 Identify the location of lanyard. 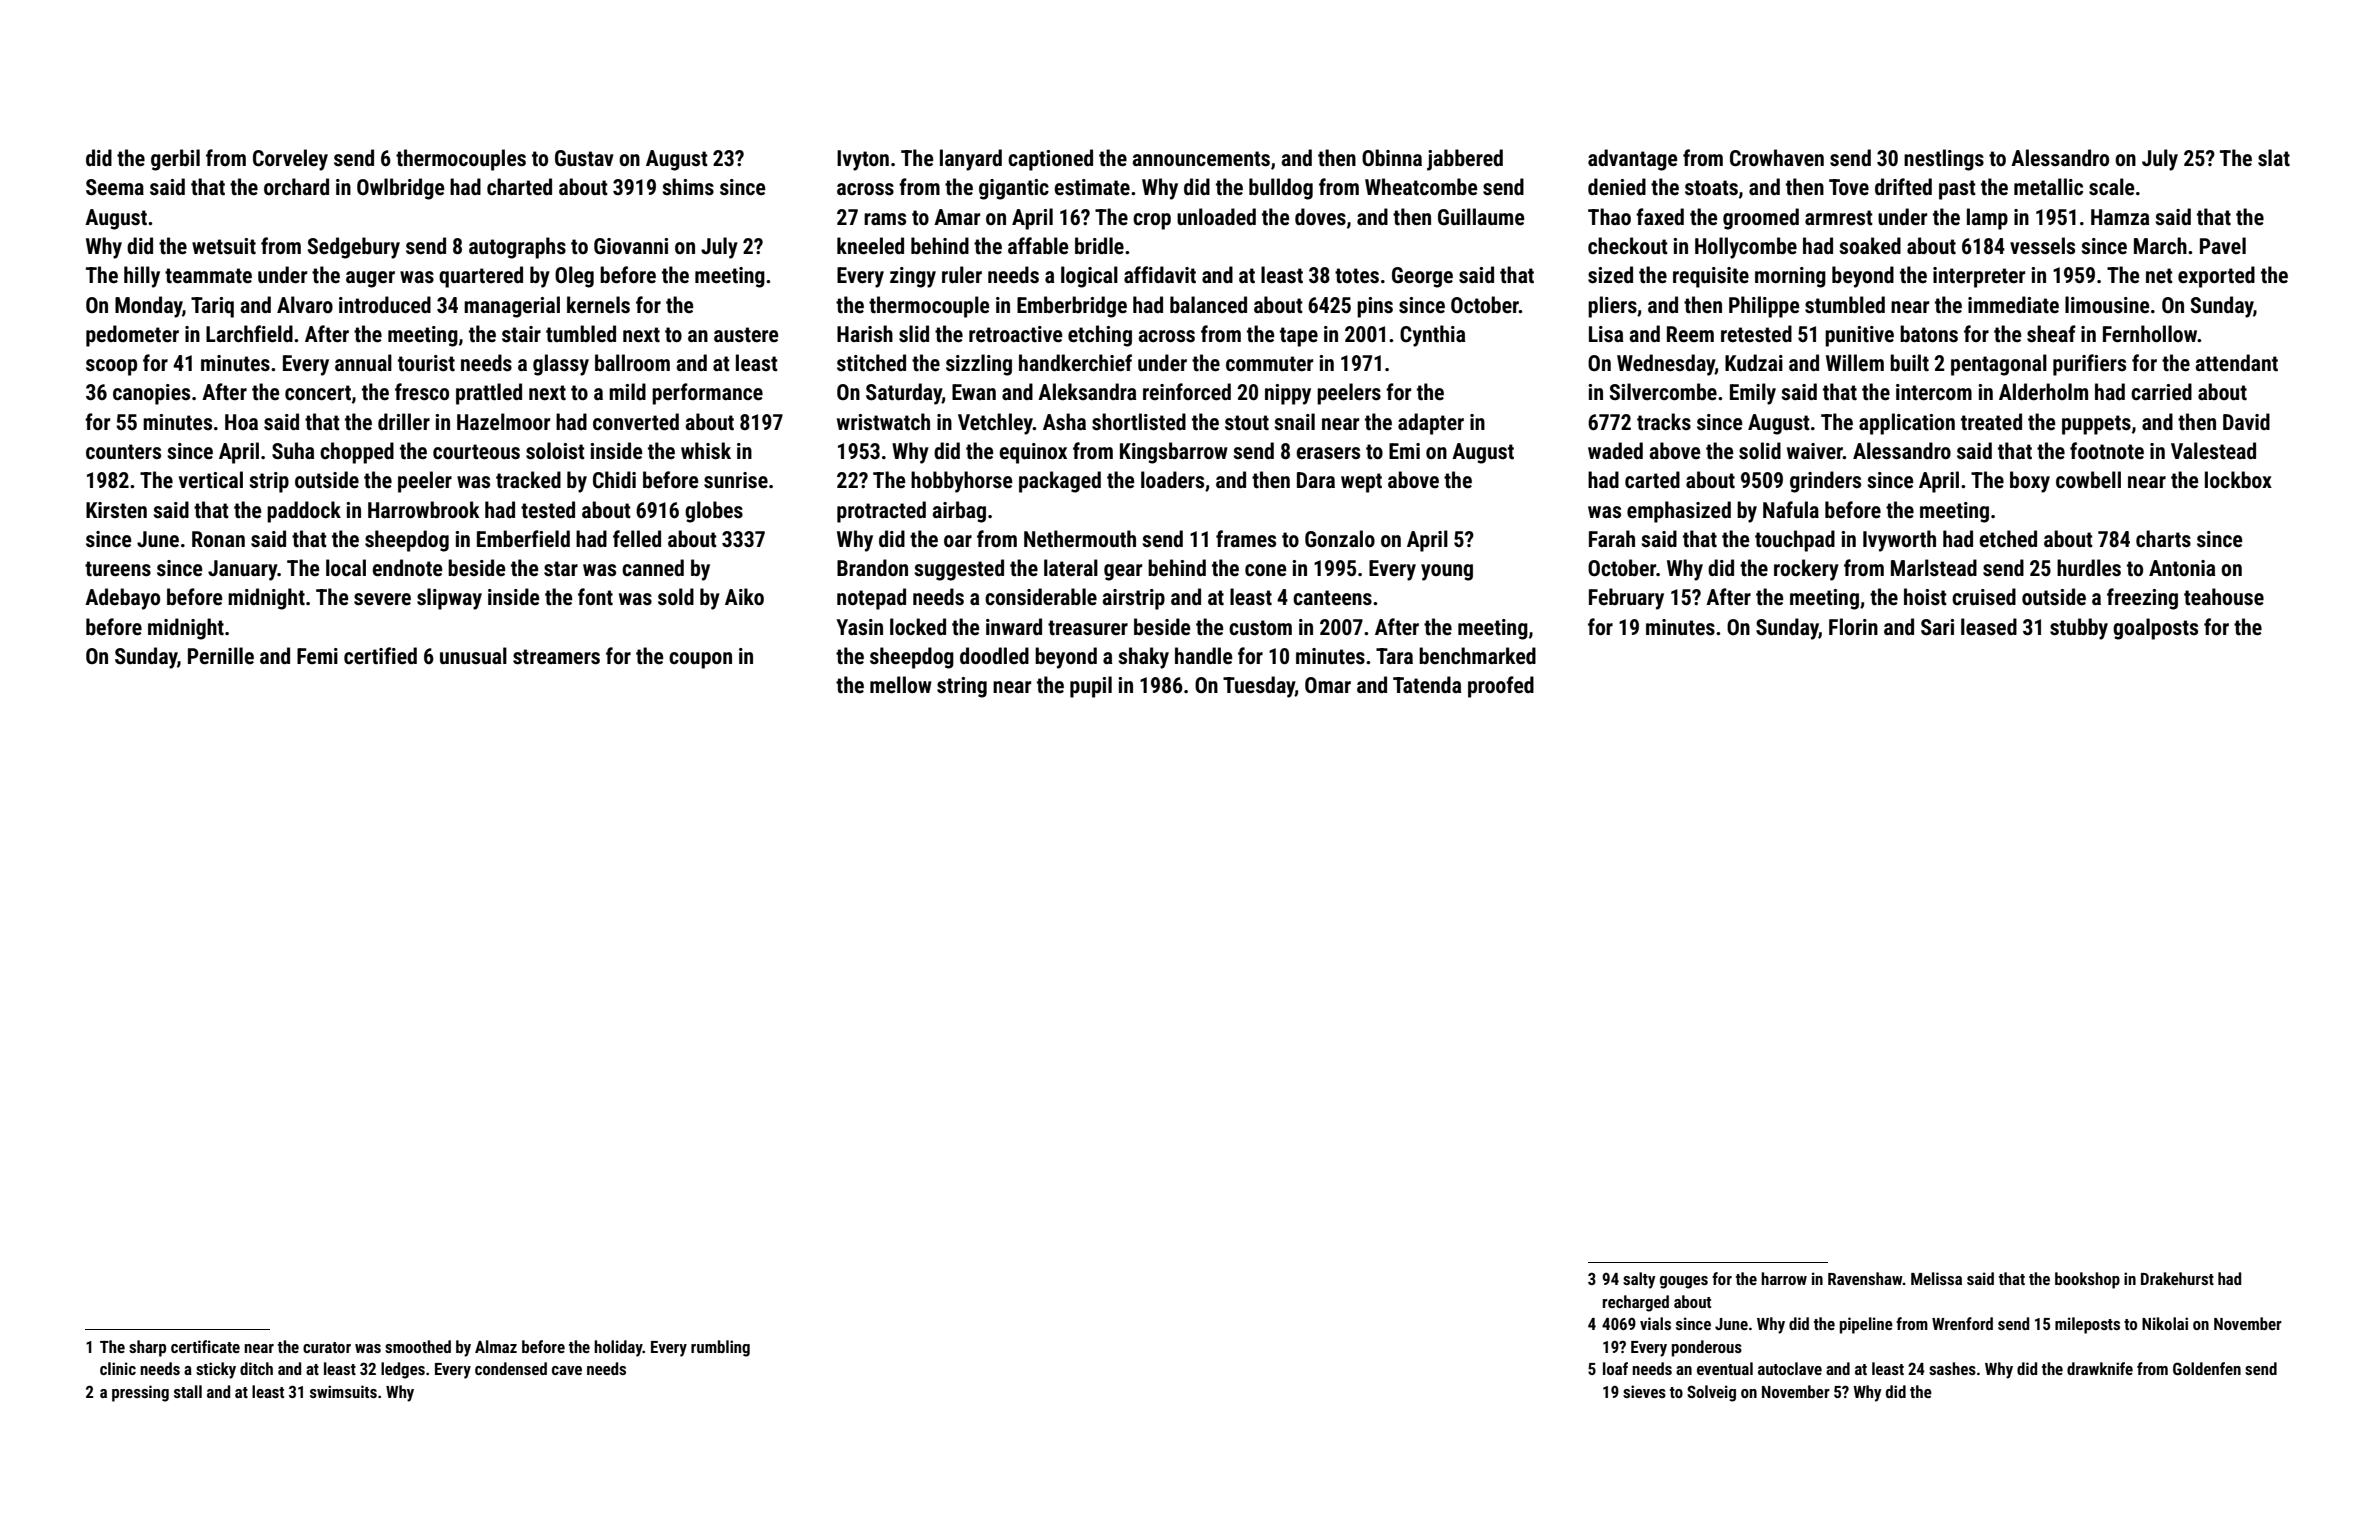
(971, 160).
